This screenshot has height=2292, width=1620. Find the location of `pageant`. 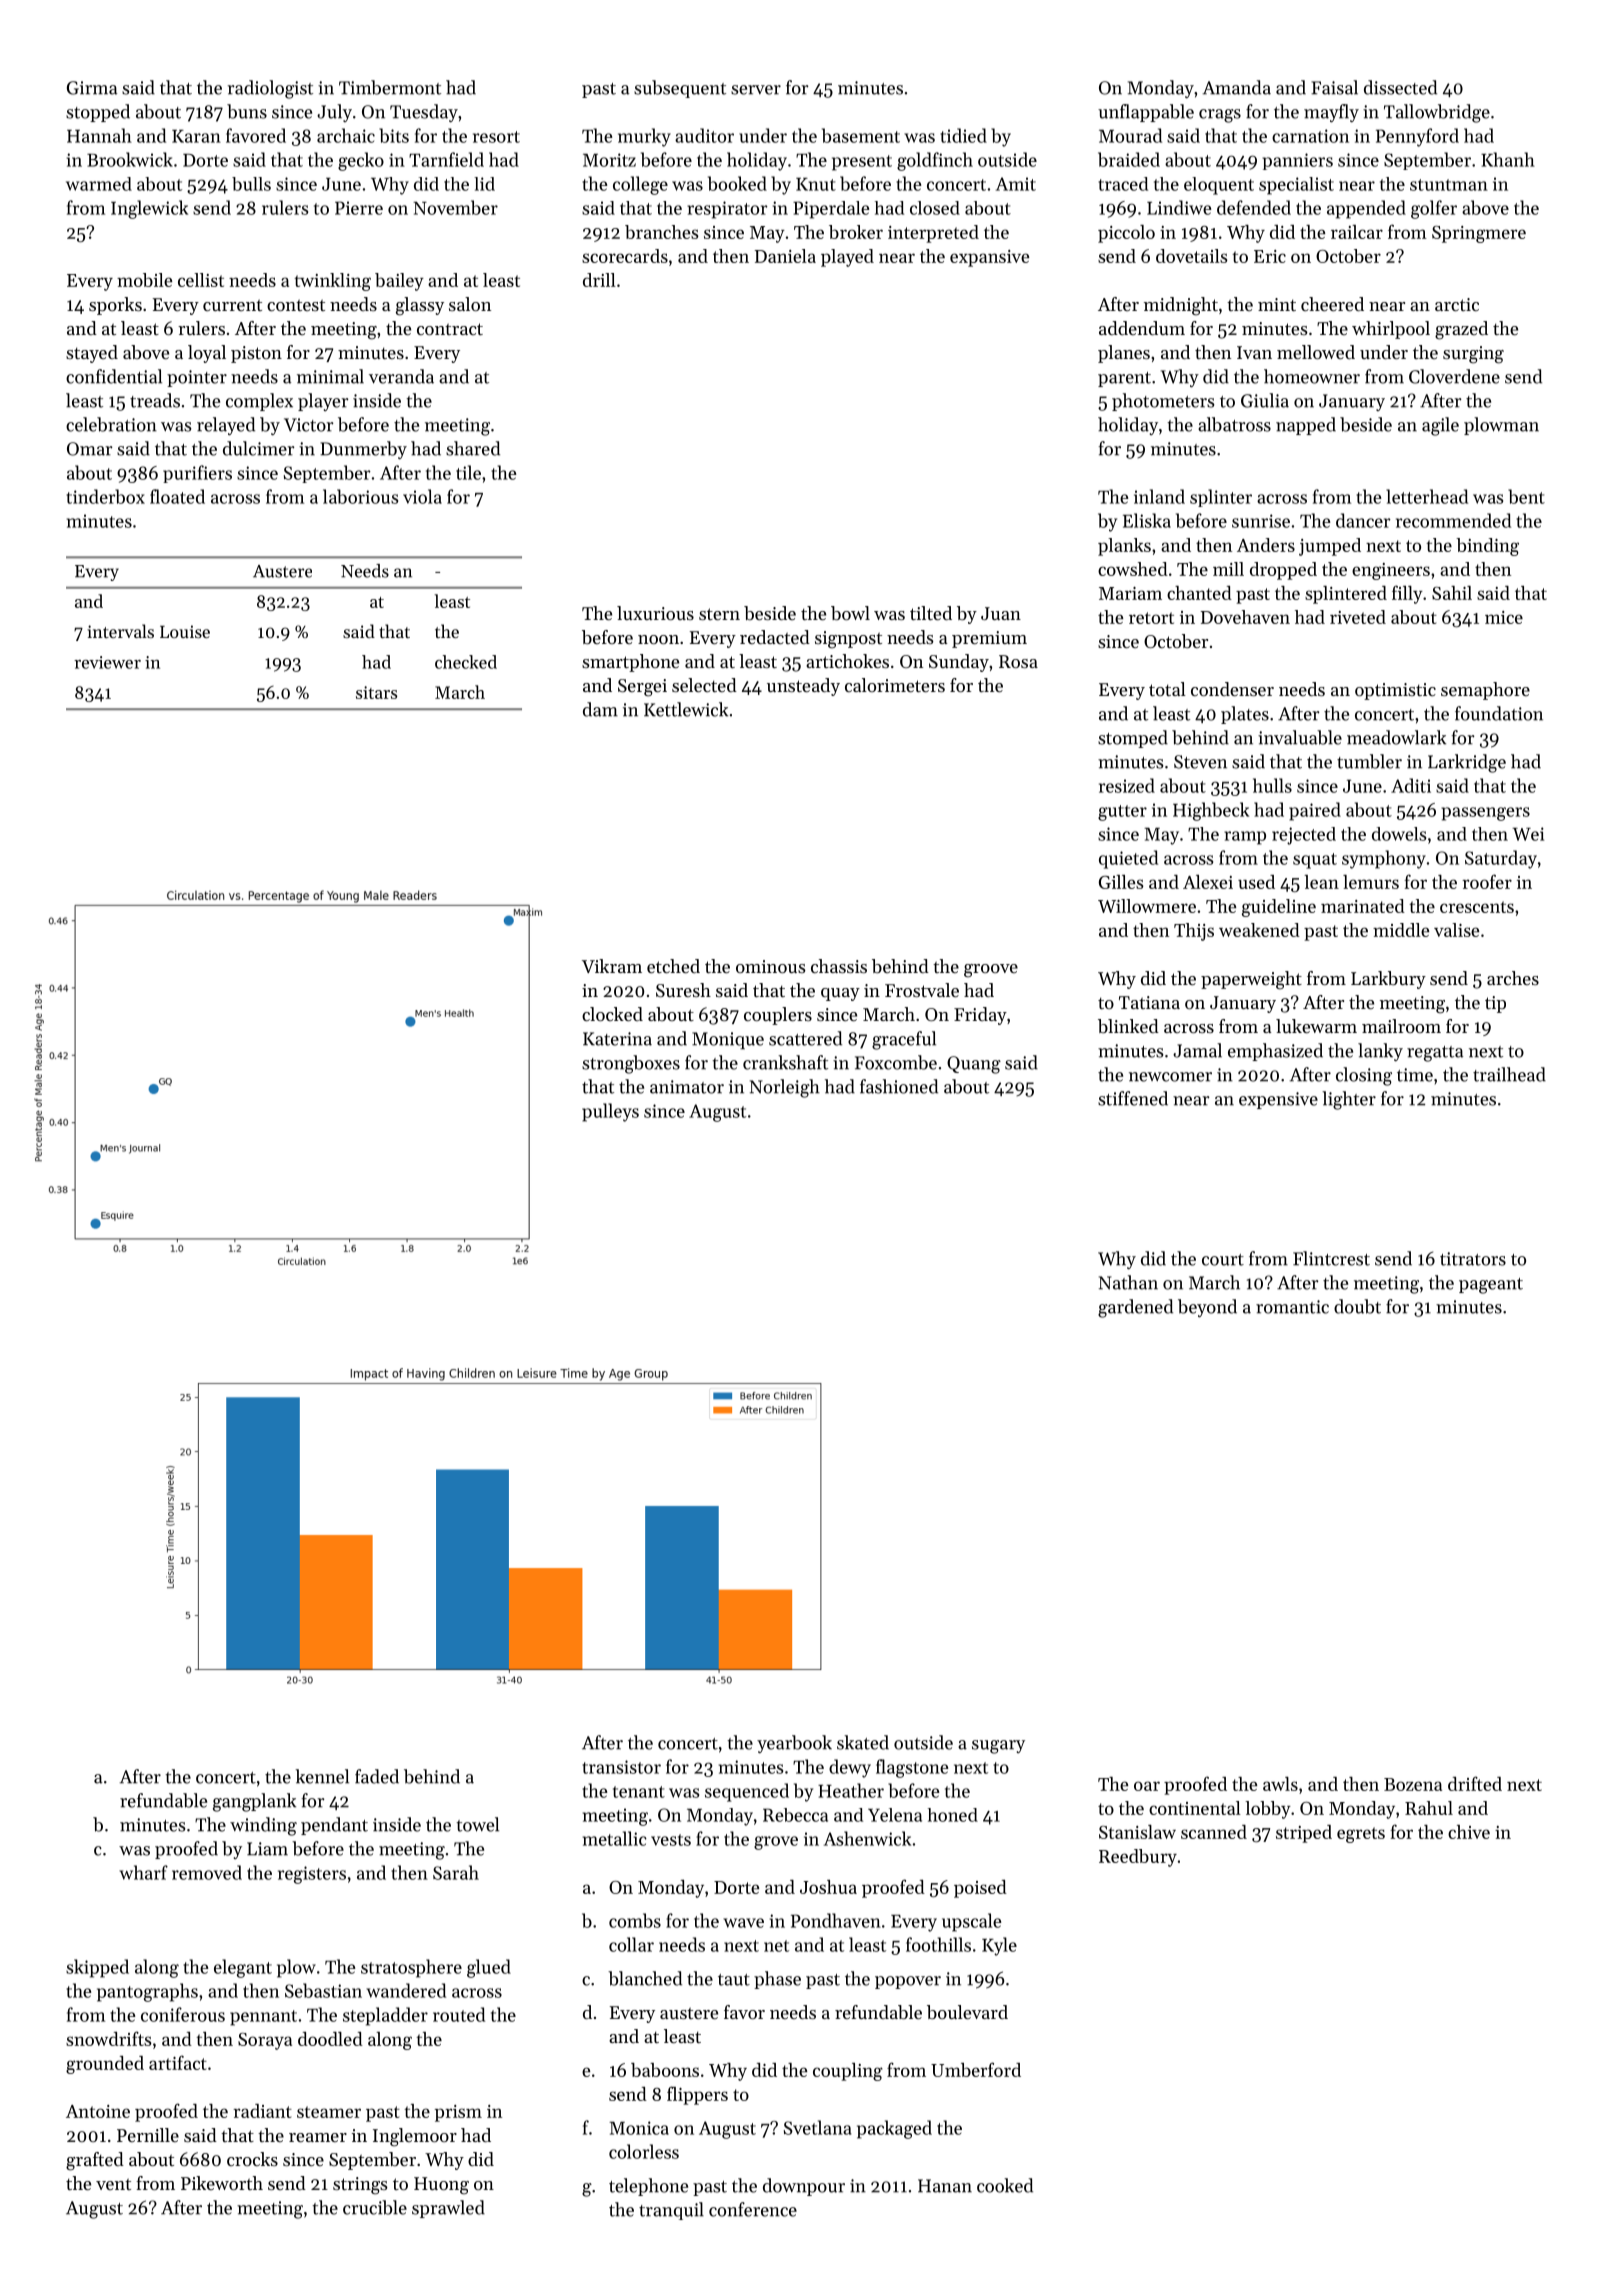

pageant is located at coordinates (1491, 1286).
